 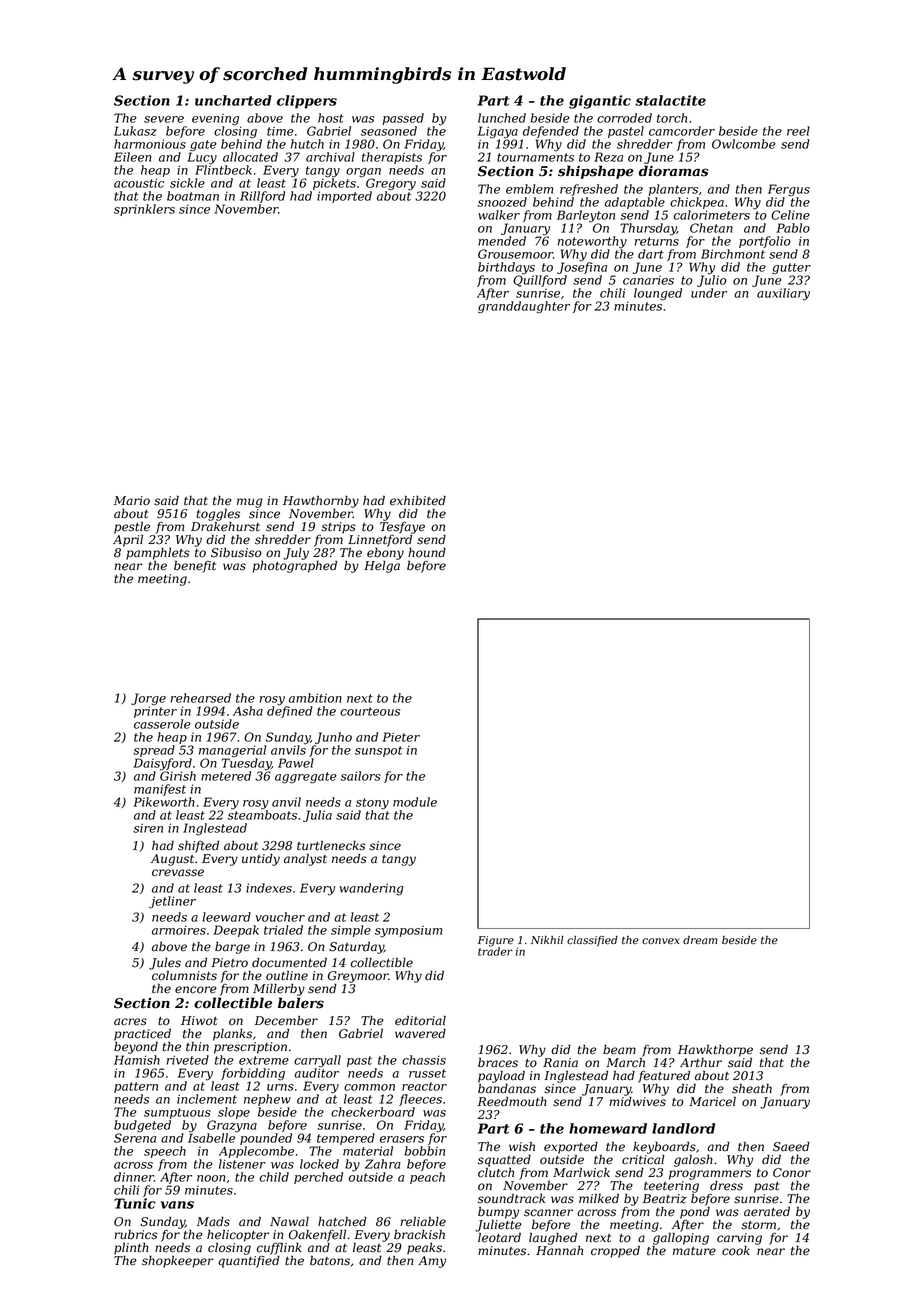 I want to click on Nikhil, so click(x=547, y=940).
